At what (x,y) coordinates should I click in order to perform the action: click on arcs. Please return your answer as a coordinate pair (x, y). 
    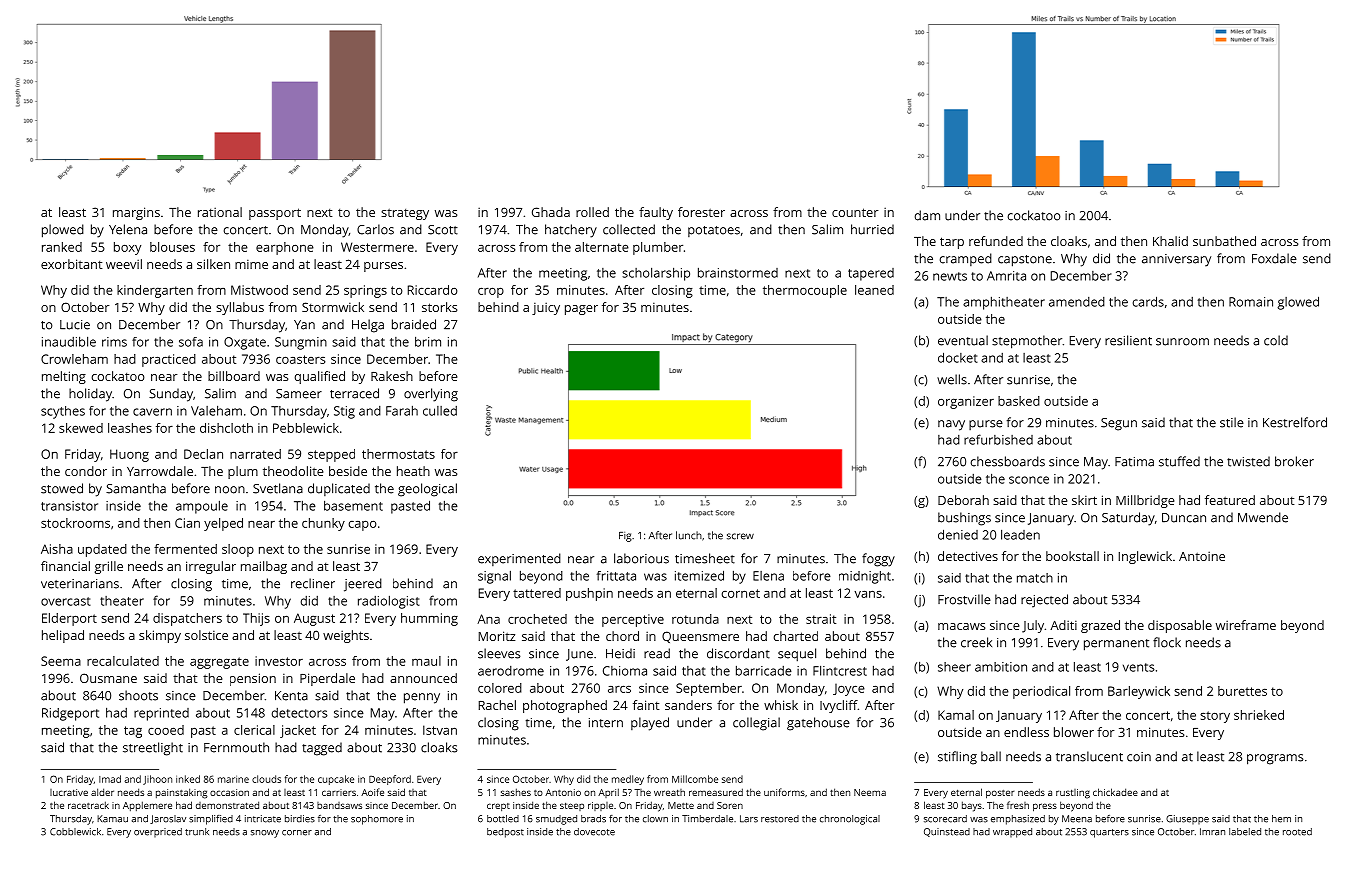
    Looking at the image, I should click on (619, 689).
